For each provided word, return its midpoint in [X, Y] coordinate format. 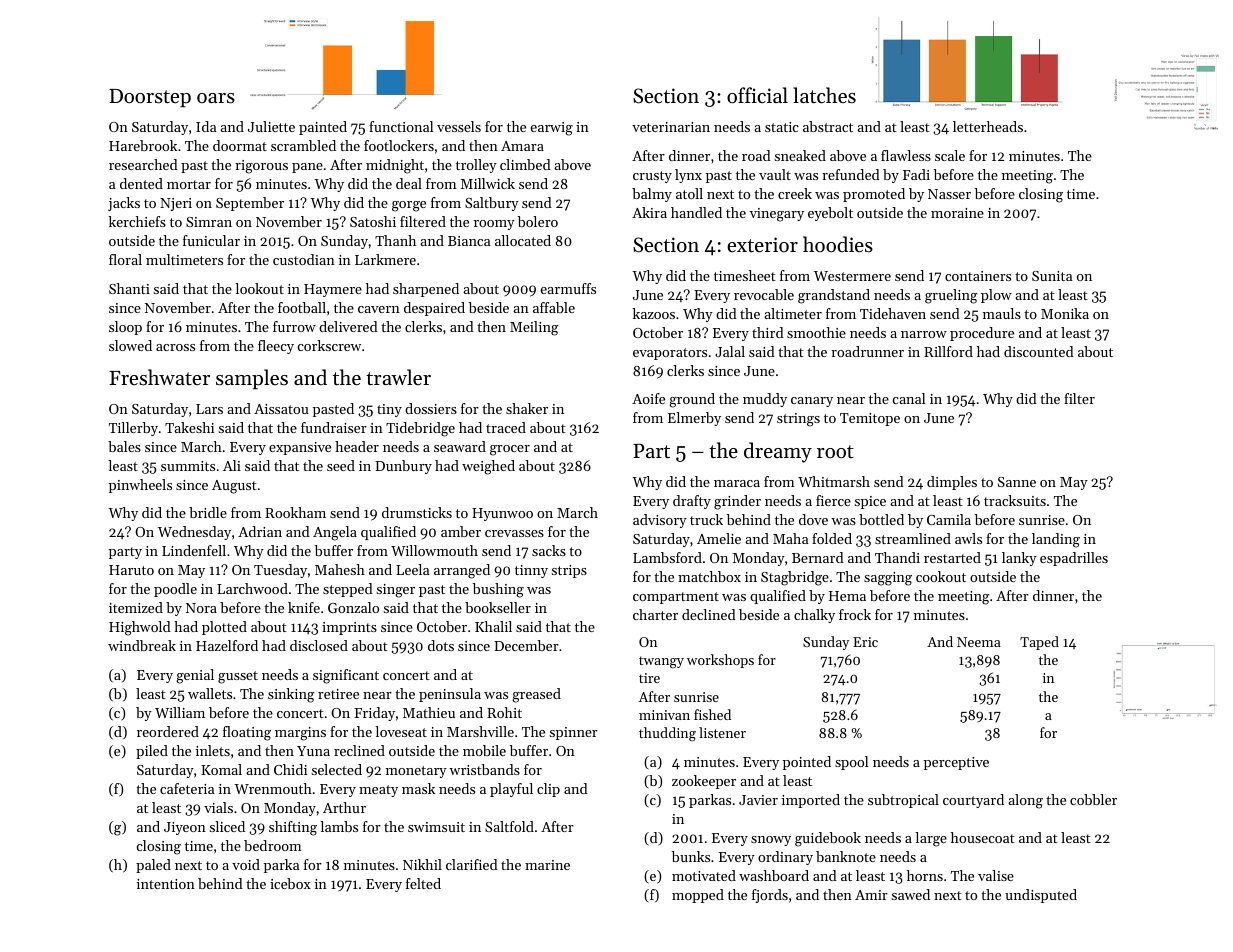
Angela [335, 533]
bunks [691, 856]
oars [216, 98]
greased [536, 695]
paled [153, 866]
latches [824, 95]
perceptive [956, 763]
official [757, 95]
